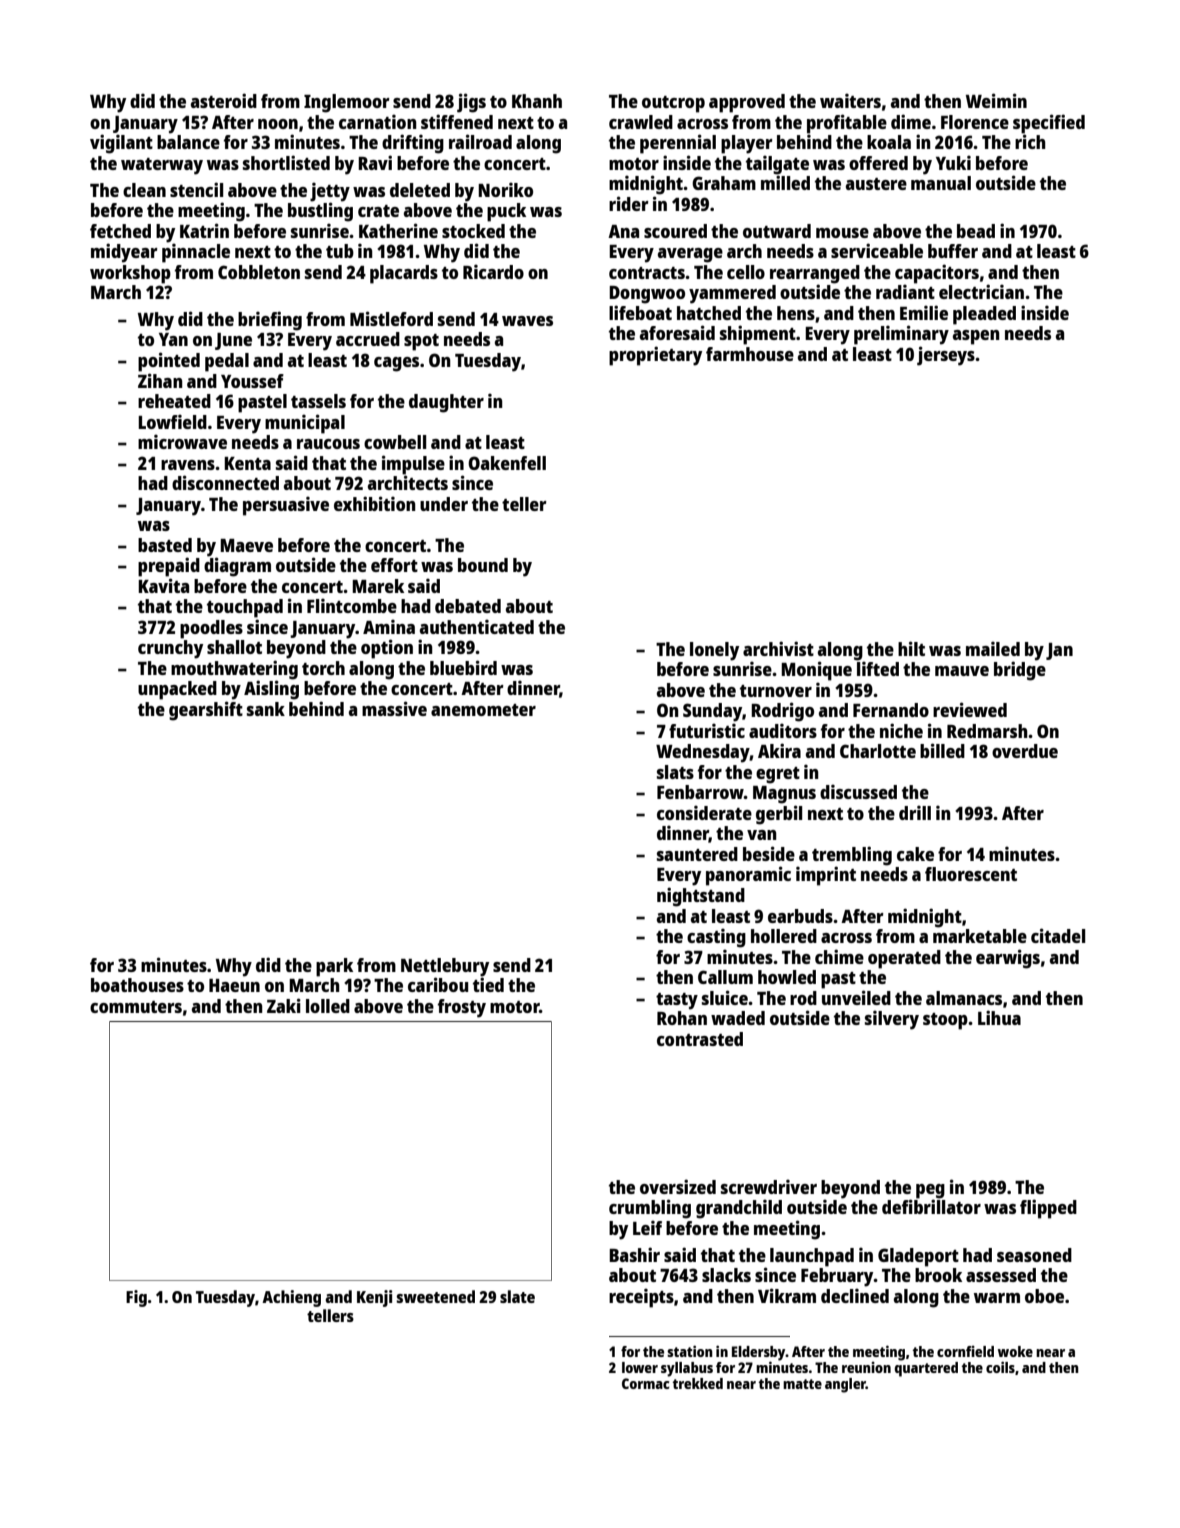  I want to click on discussed, so click(858, 791).
